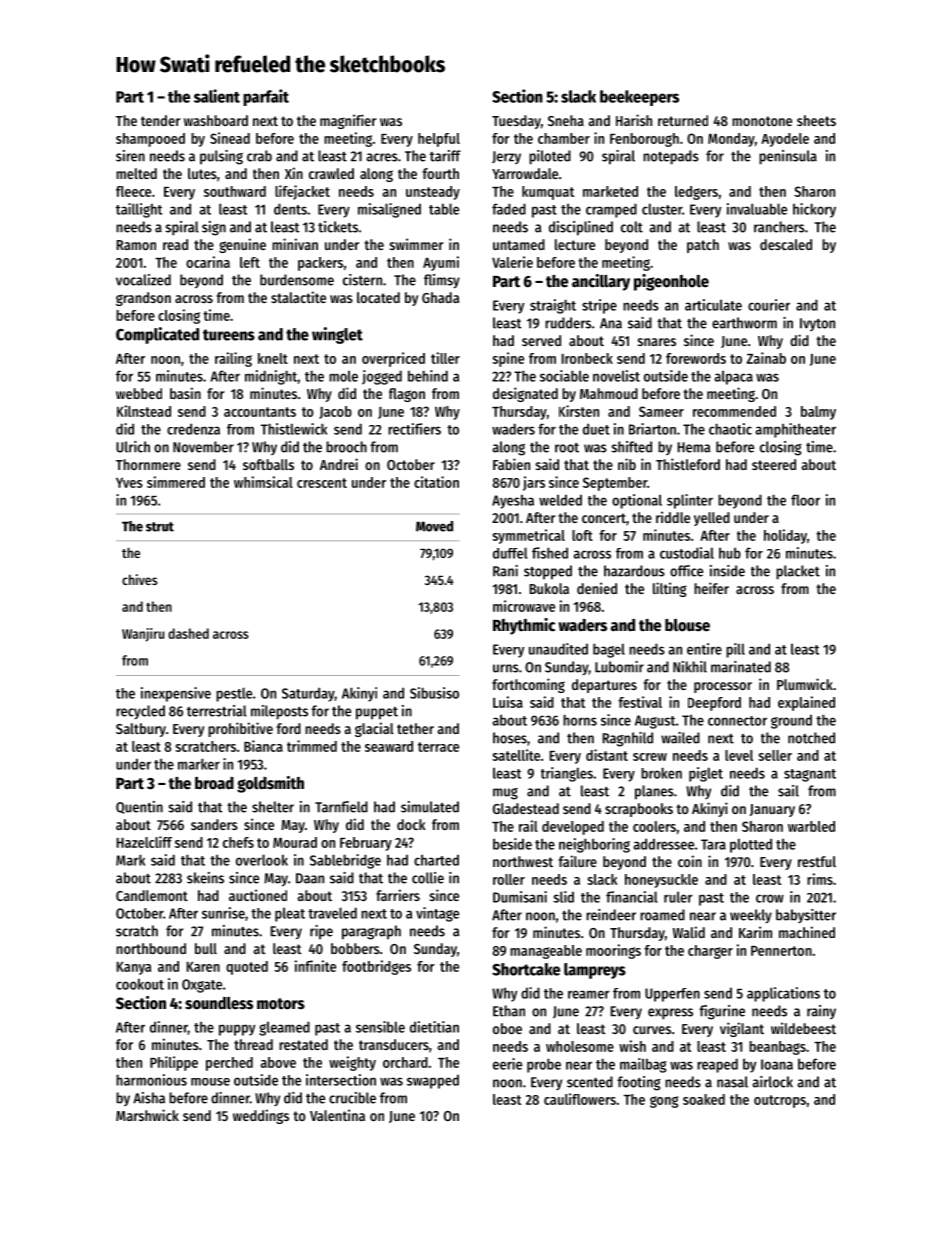 The image size is (952, 1233). What do you see at coordinates (821, 1012) in the screenshot?
I see `rainy` at bounding box center [821, 1012].
